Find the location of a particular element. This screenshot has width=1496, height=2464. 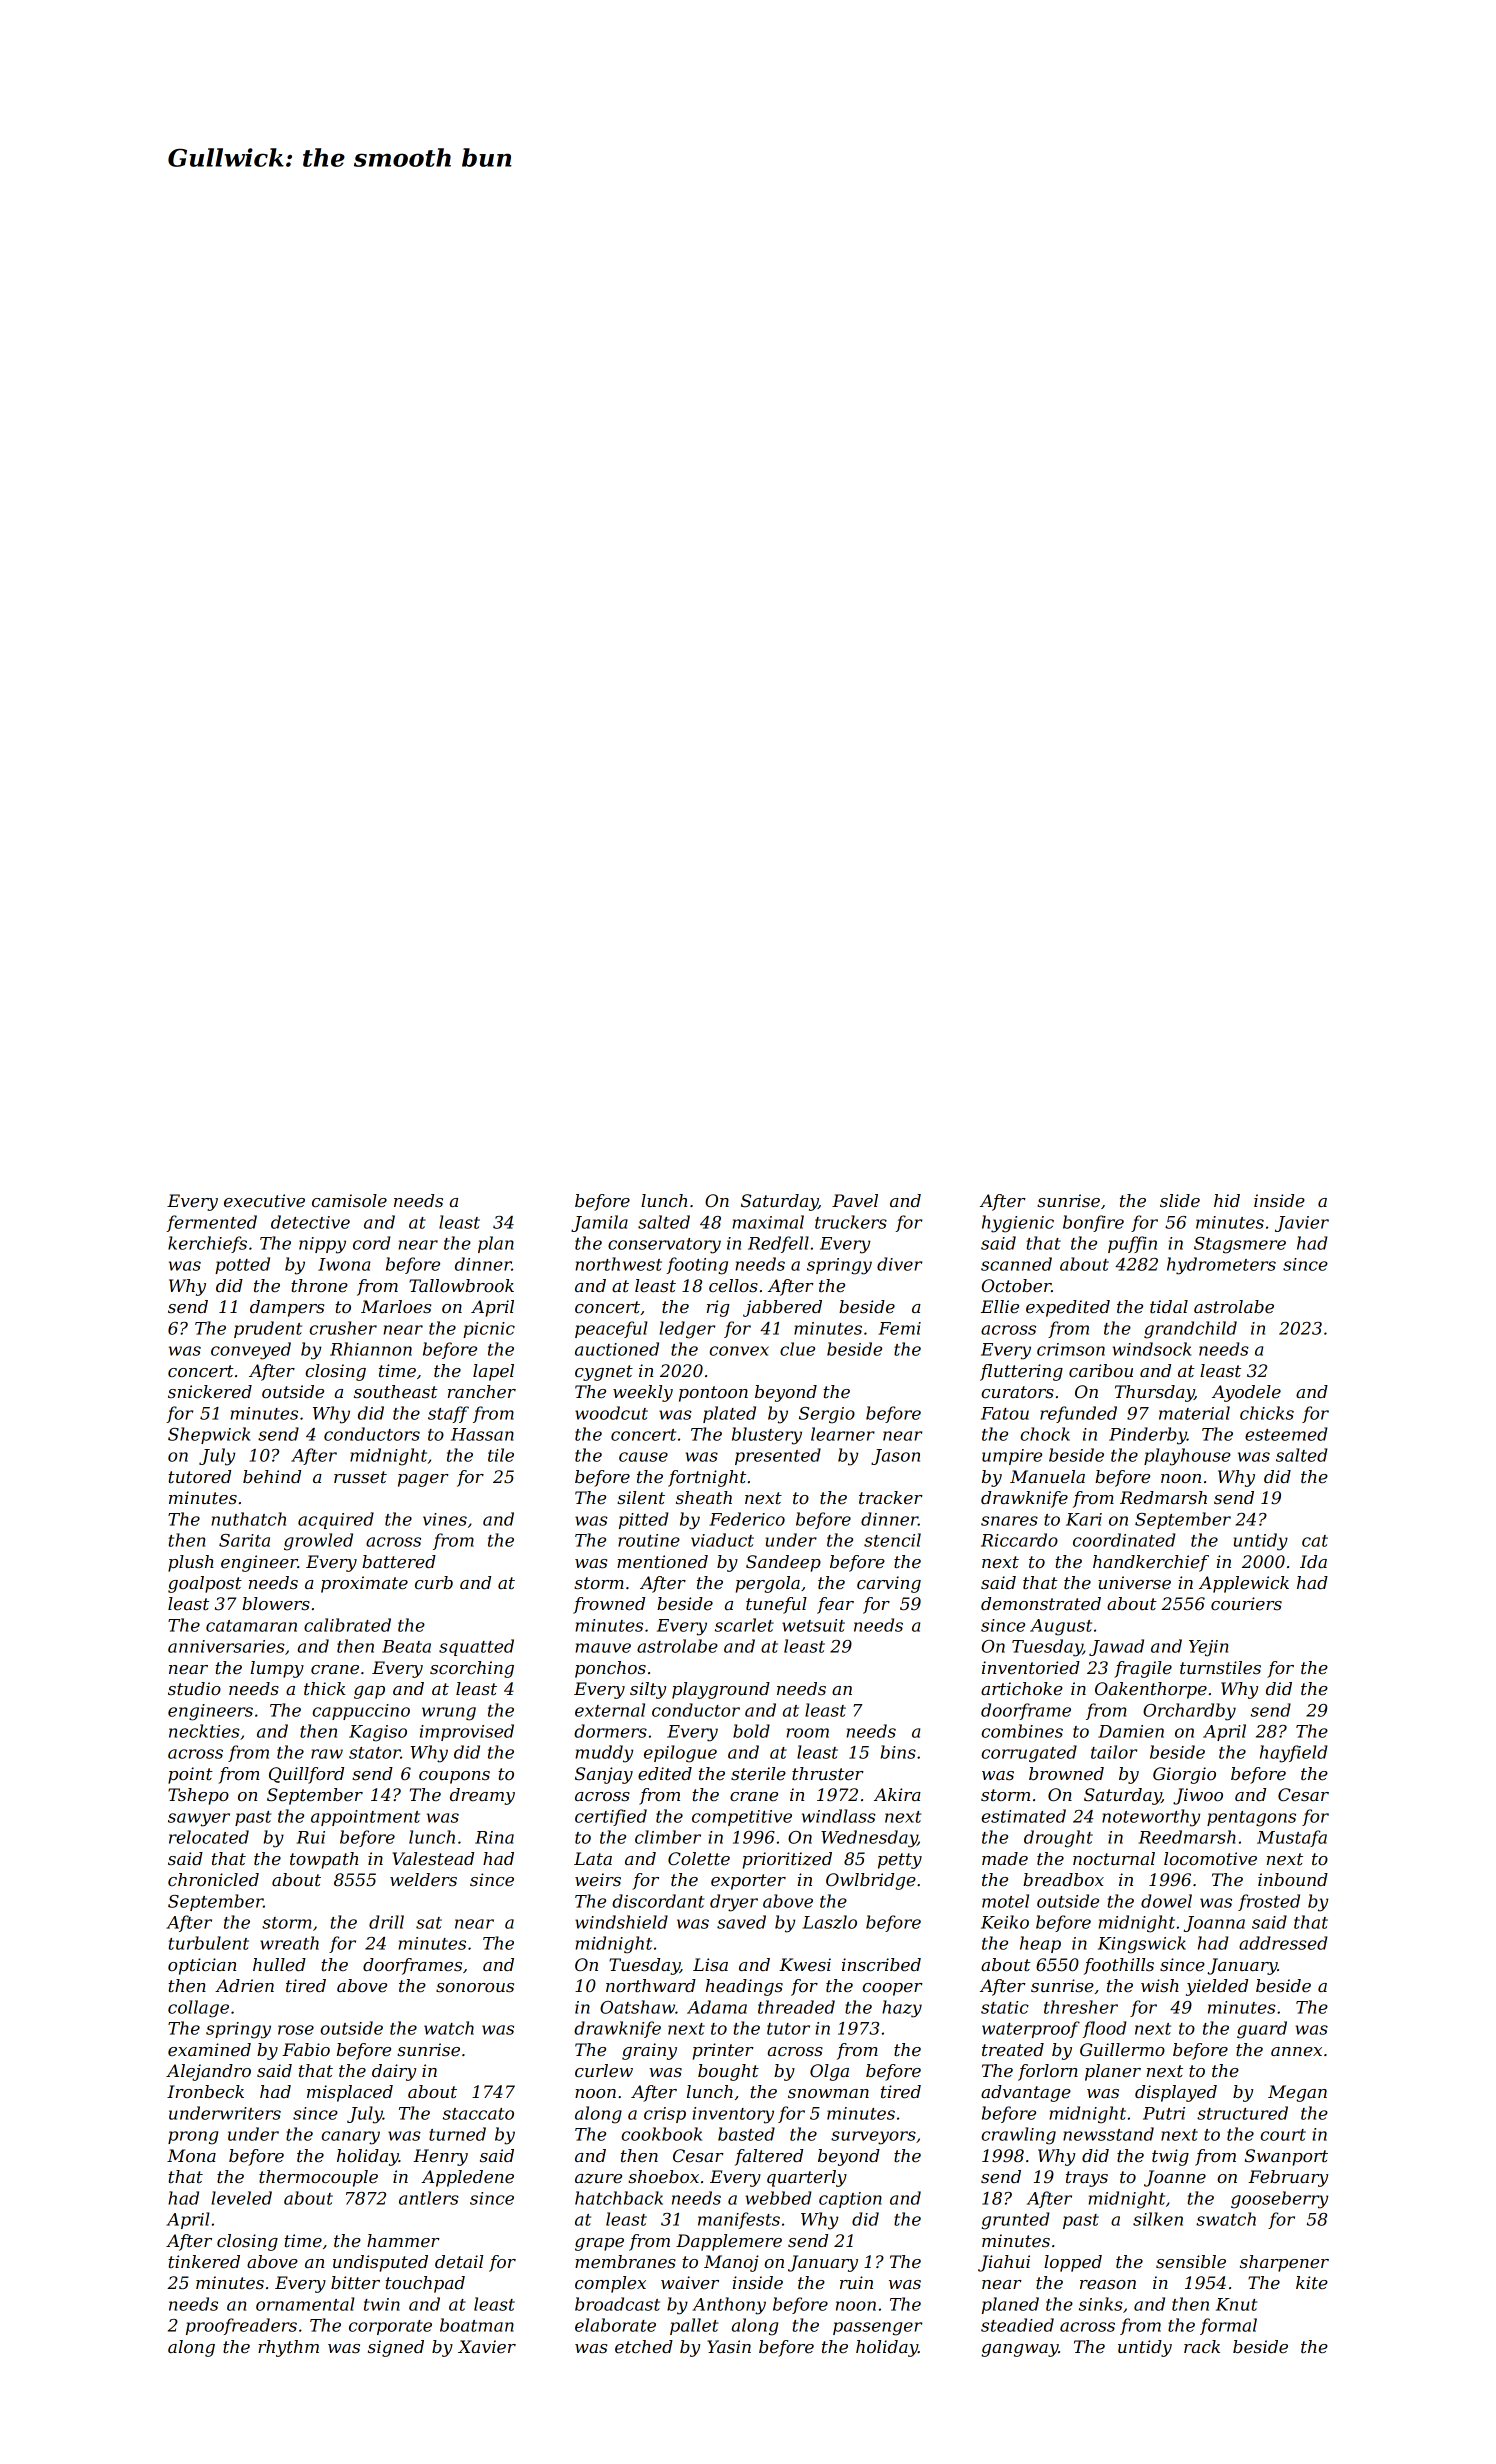

maximal is located at coordinates (768, 1222).
